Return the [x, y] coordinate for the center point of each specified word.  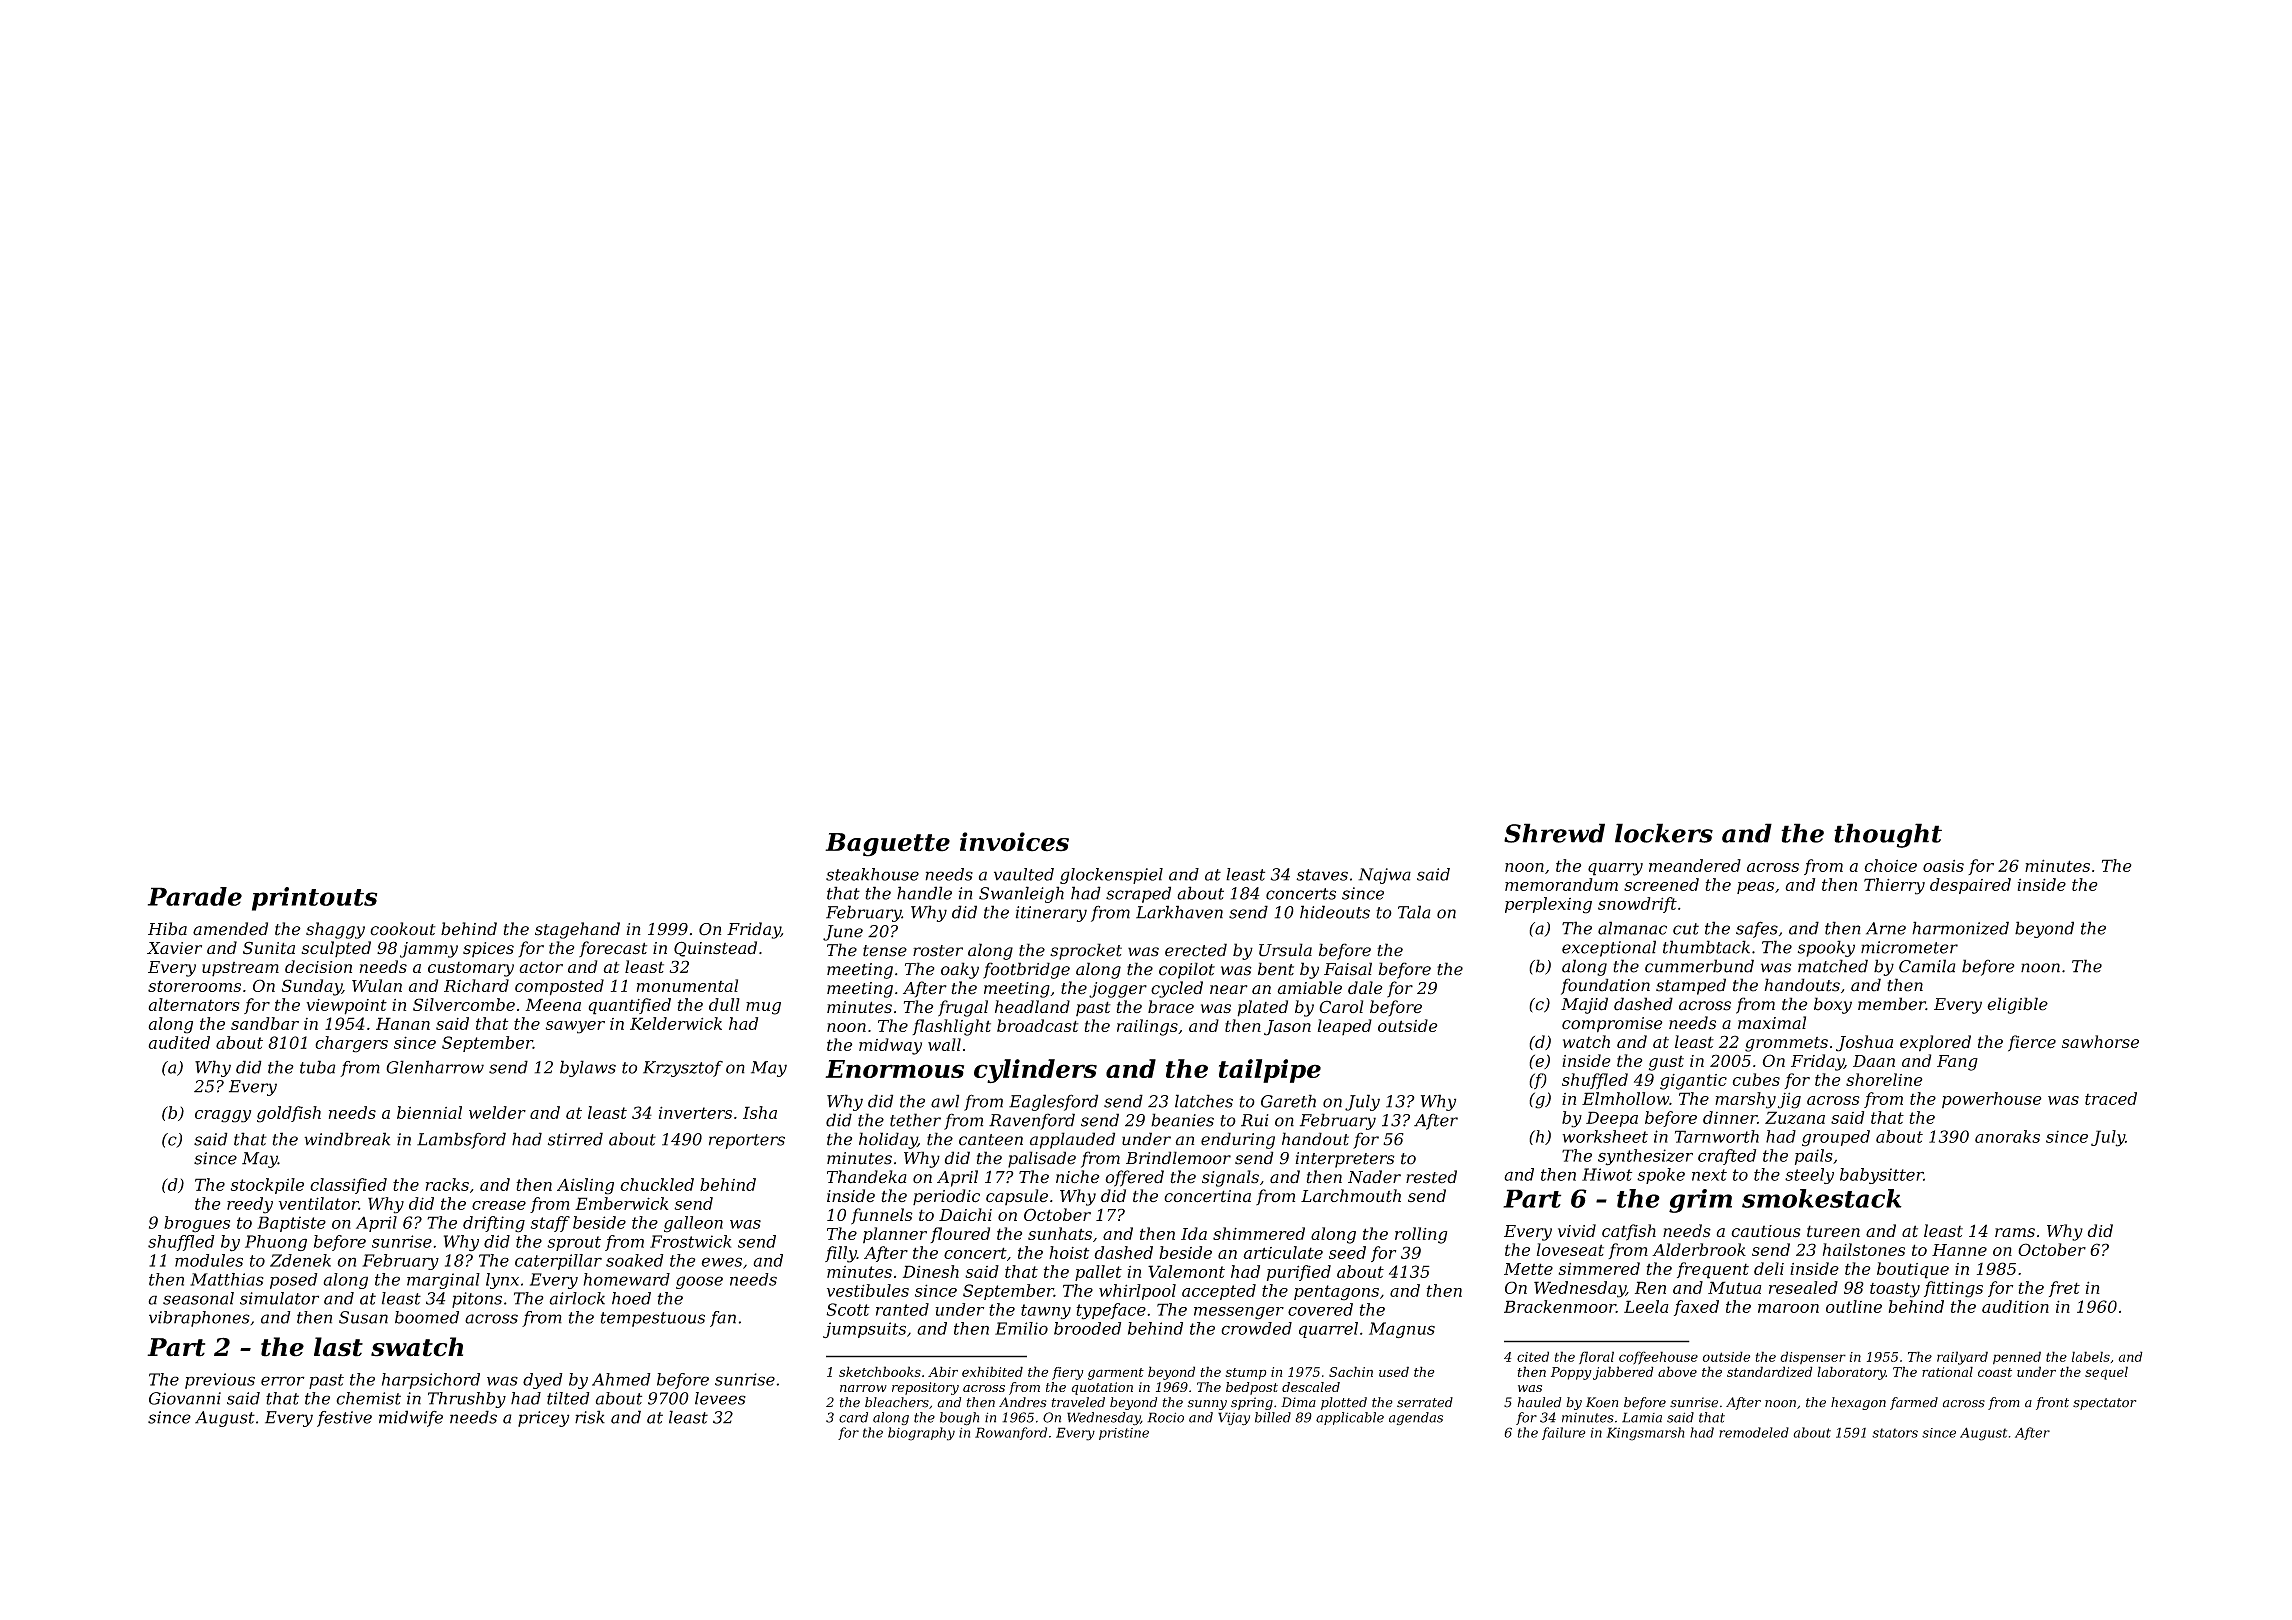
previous [220, 1381]
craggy [223, 1116]
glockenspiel [1111, 876]
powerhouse [1992, 1100]
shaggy [335, 930]
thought [1888, 835]
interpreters [1345, 1160]
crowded [1256, 1328]
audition [2015, 1306]
